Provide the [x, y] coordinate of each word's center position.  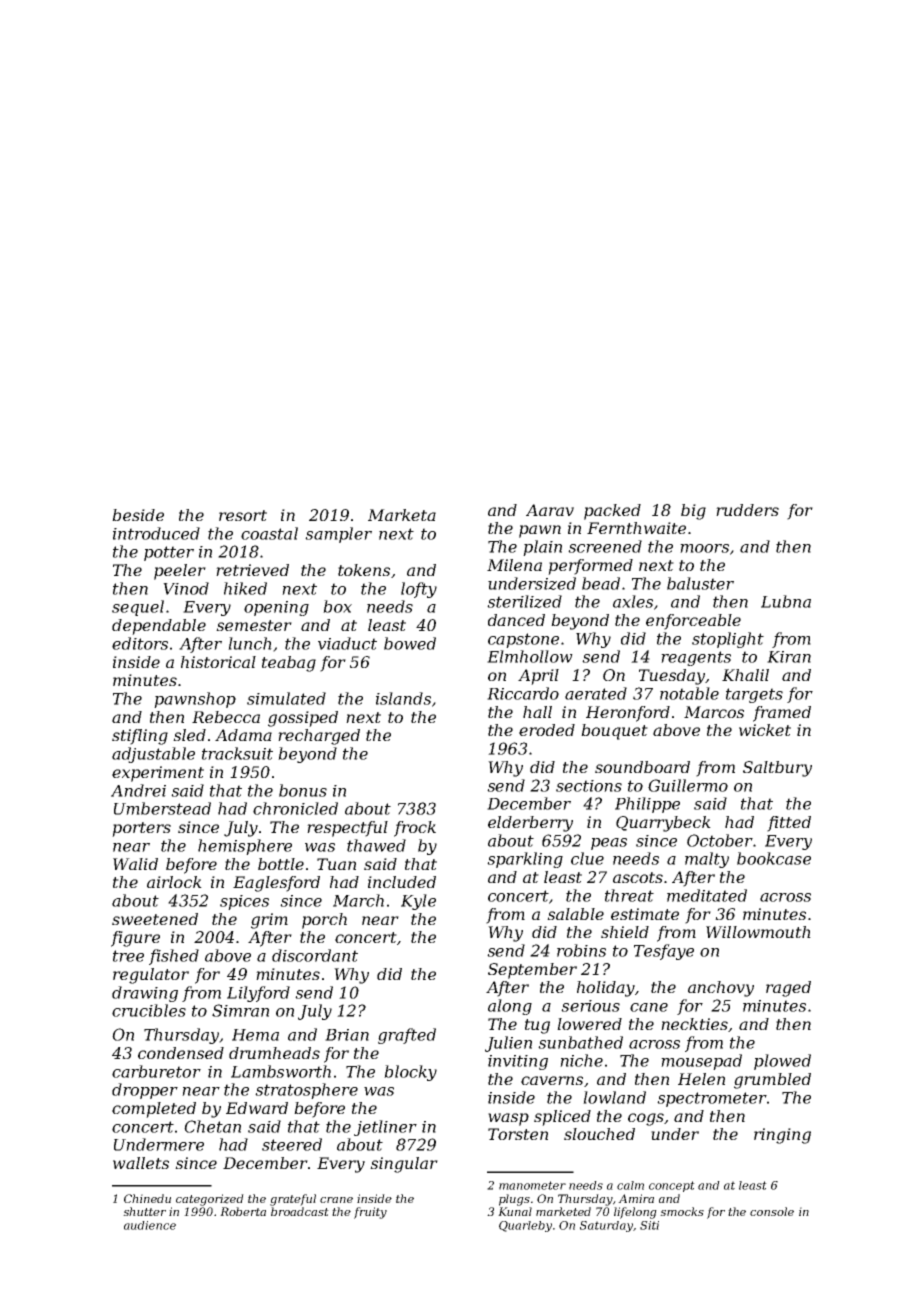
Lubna [786, 601]
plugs [514, 1200]
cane [649, 1007]
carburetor [156, 1071]
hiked [245, 588]
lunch [250, 643]
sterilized [524, 601]
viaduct [347, 643]
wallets [141, 1163]
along [510, 1007]
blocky [410, 1073]
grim [269, 921]
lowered [589, 1024]
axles [633, 601]
